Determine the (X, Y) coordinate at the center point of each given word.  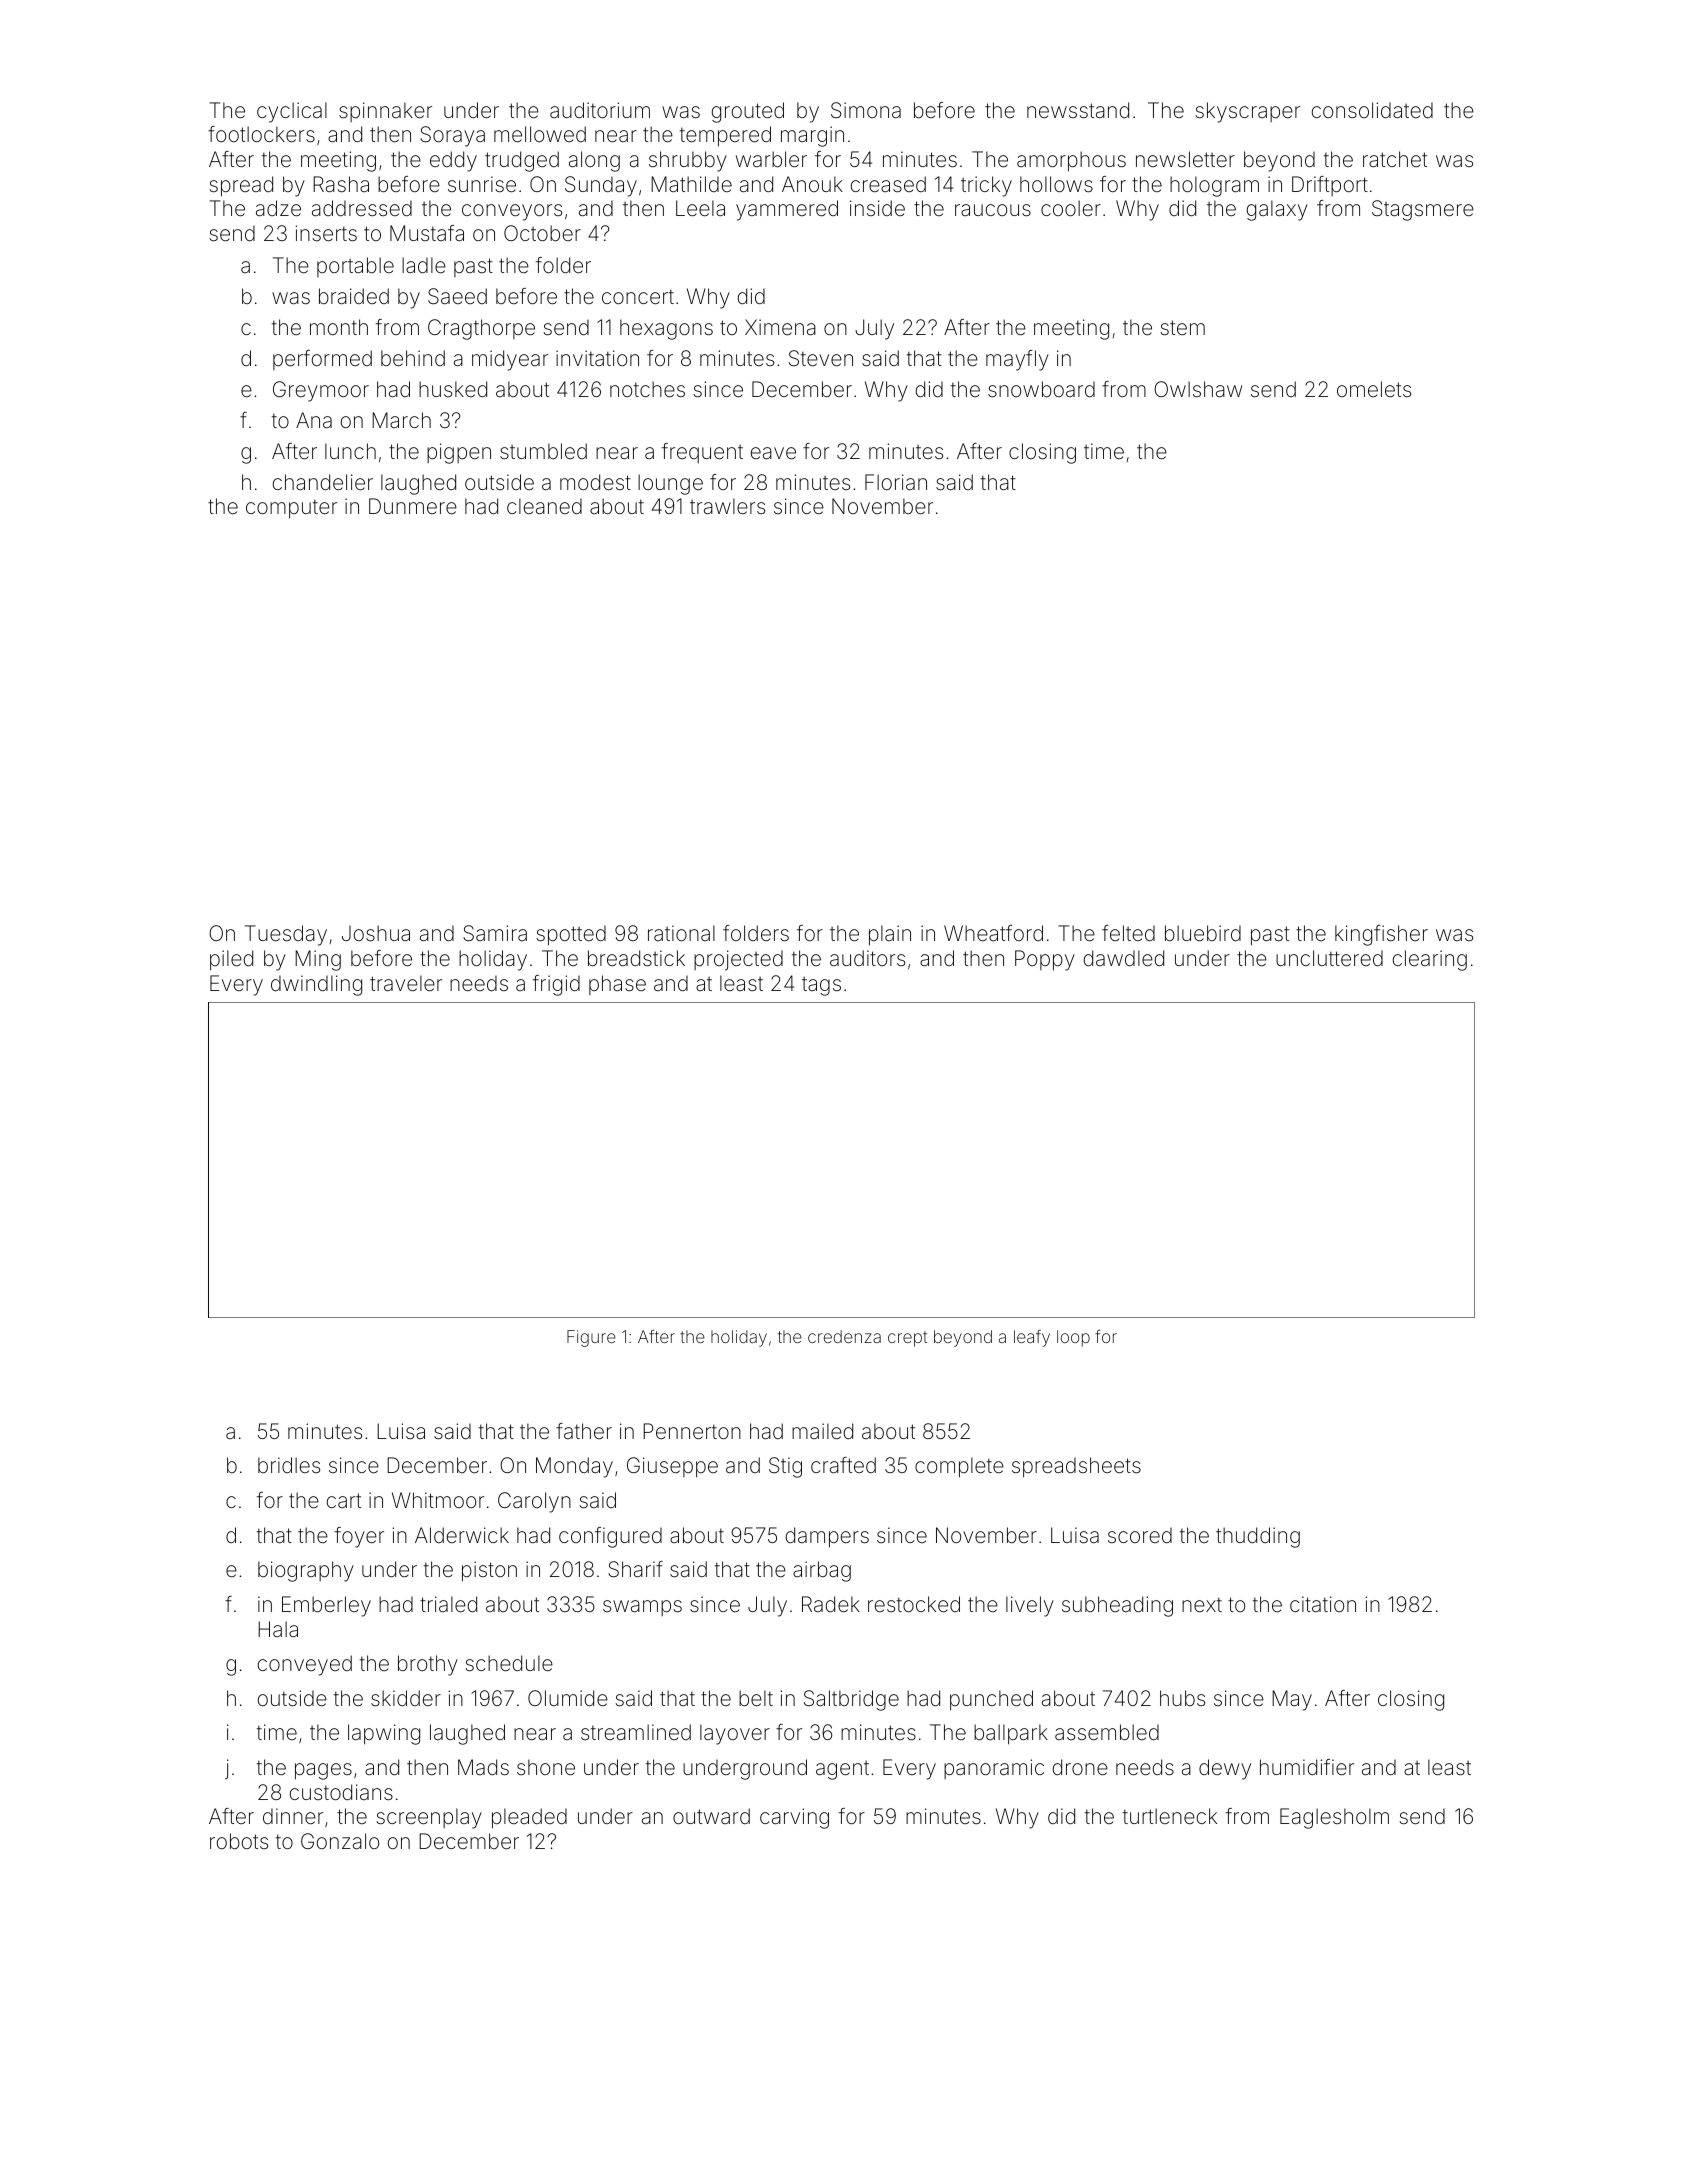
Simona (866, 110)
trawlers (727, 506)
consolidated (1372, 110)
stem (1182, 327)
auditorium (600, 110)
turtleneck (1170, 1816)
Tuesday (286, 935)
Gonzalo (340, 1841)
